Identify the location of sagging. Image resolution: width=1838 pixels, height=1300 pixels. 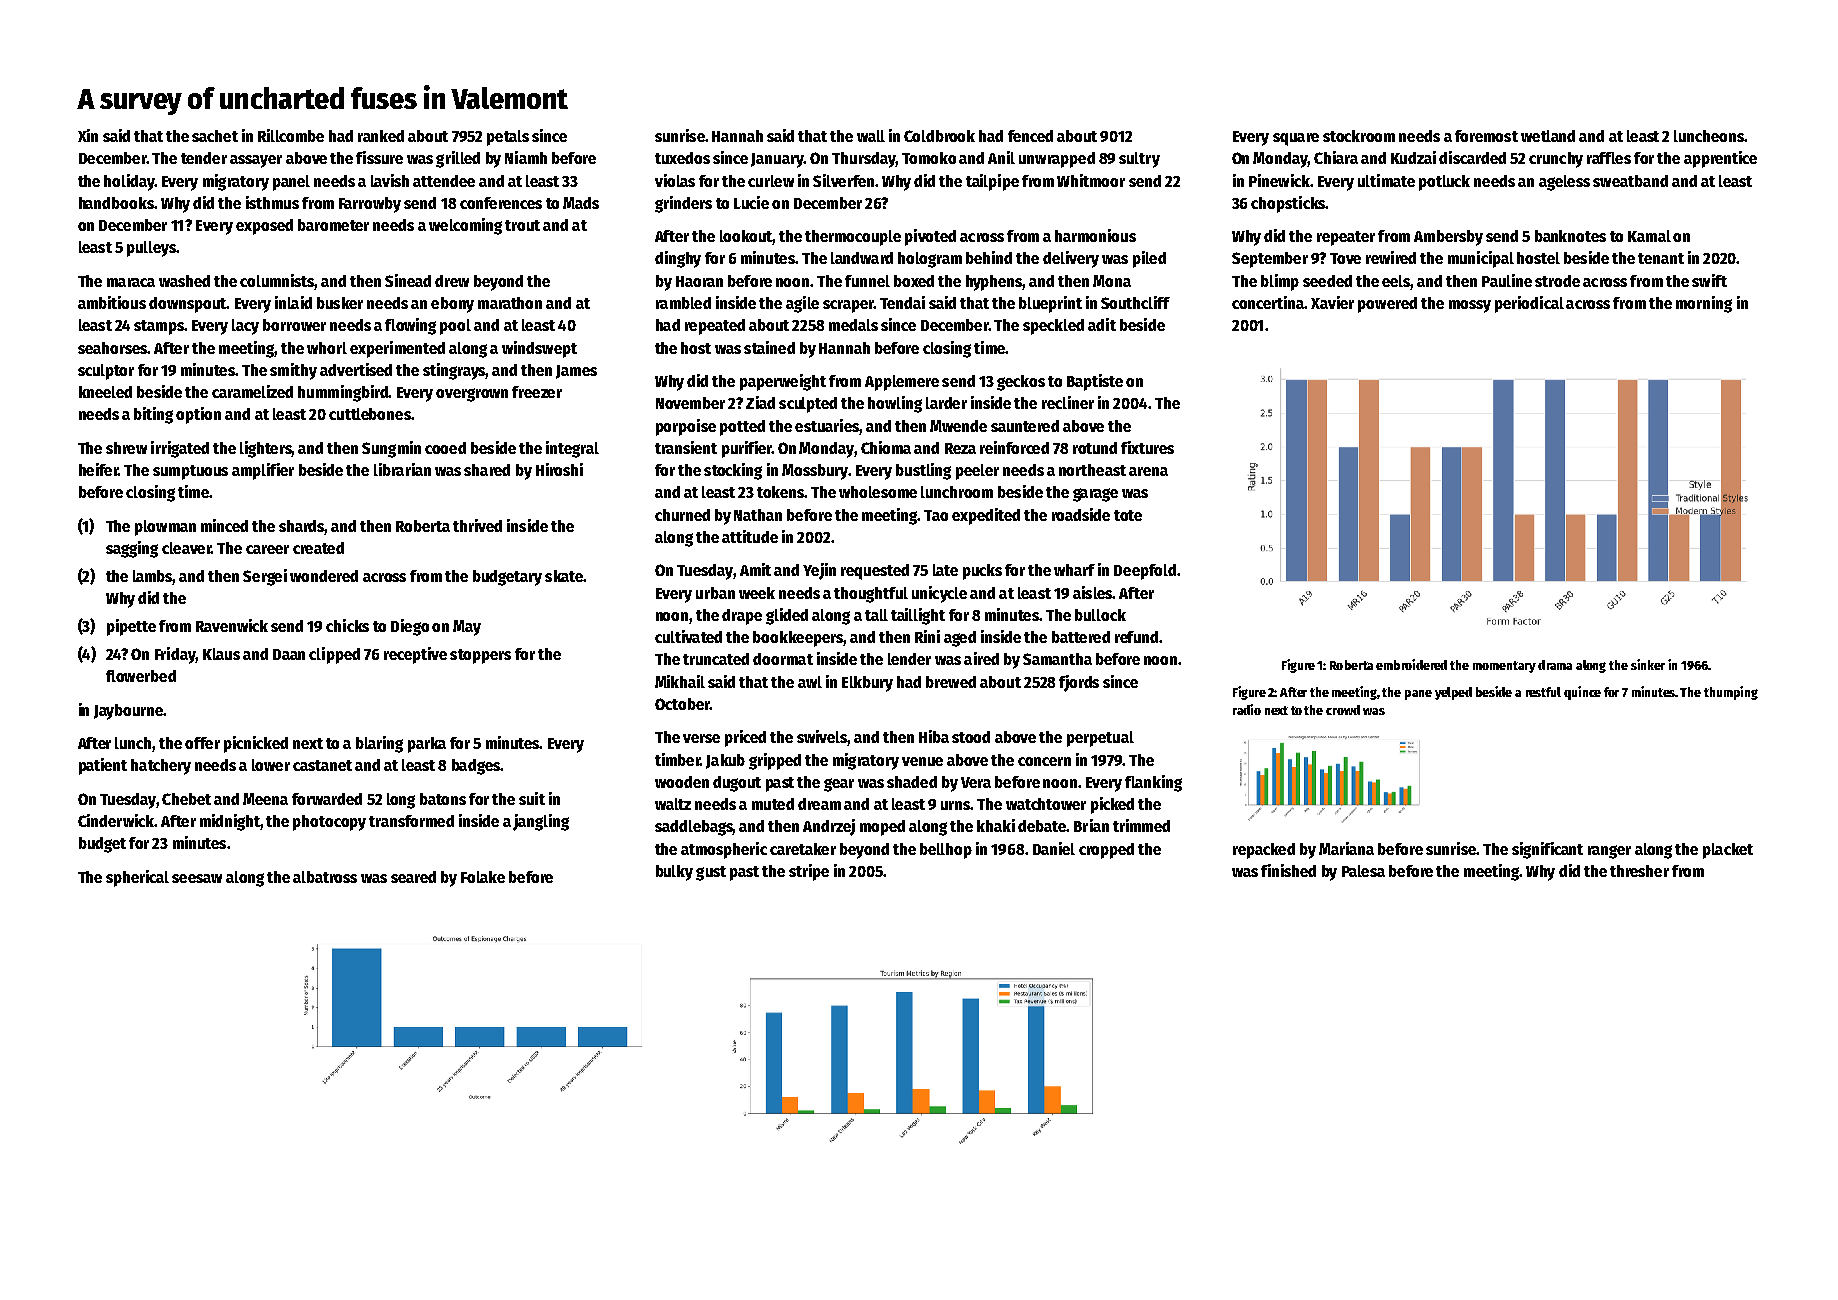
(132, 549).
